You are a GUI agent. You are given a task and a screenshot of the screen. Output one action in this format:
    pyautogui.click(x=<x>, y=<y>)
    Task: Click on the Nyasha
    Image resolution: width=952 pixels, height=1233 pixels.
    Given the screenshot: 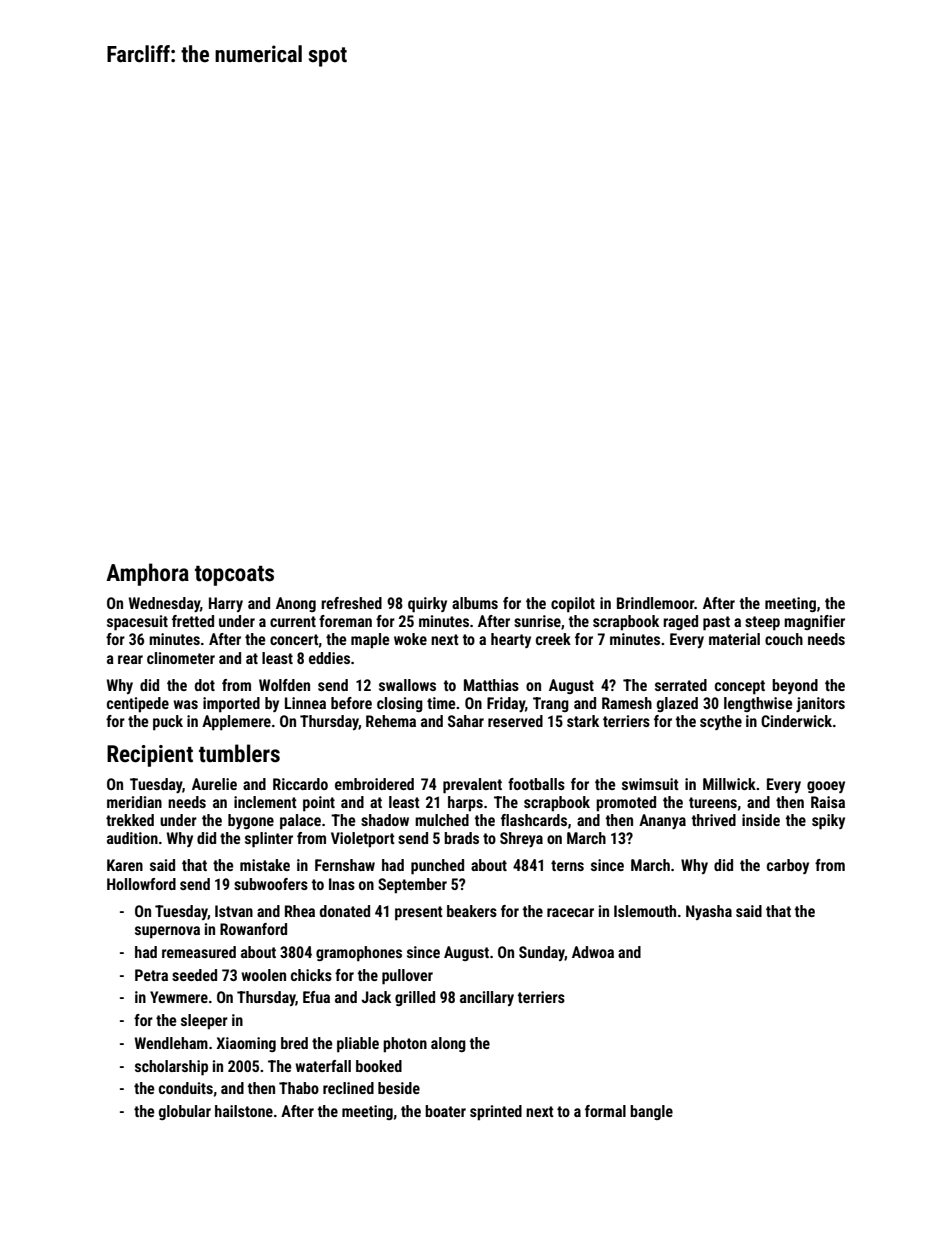 What is the action you would take?
    pyautogui.click(x=709, y=912)
